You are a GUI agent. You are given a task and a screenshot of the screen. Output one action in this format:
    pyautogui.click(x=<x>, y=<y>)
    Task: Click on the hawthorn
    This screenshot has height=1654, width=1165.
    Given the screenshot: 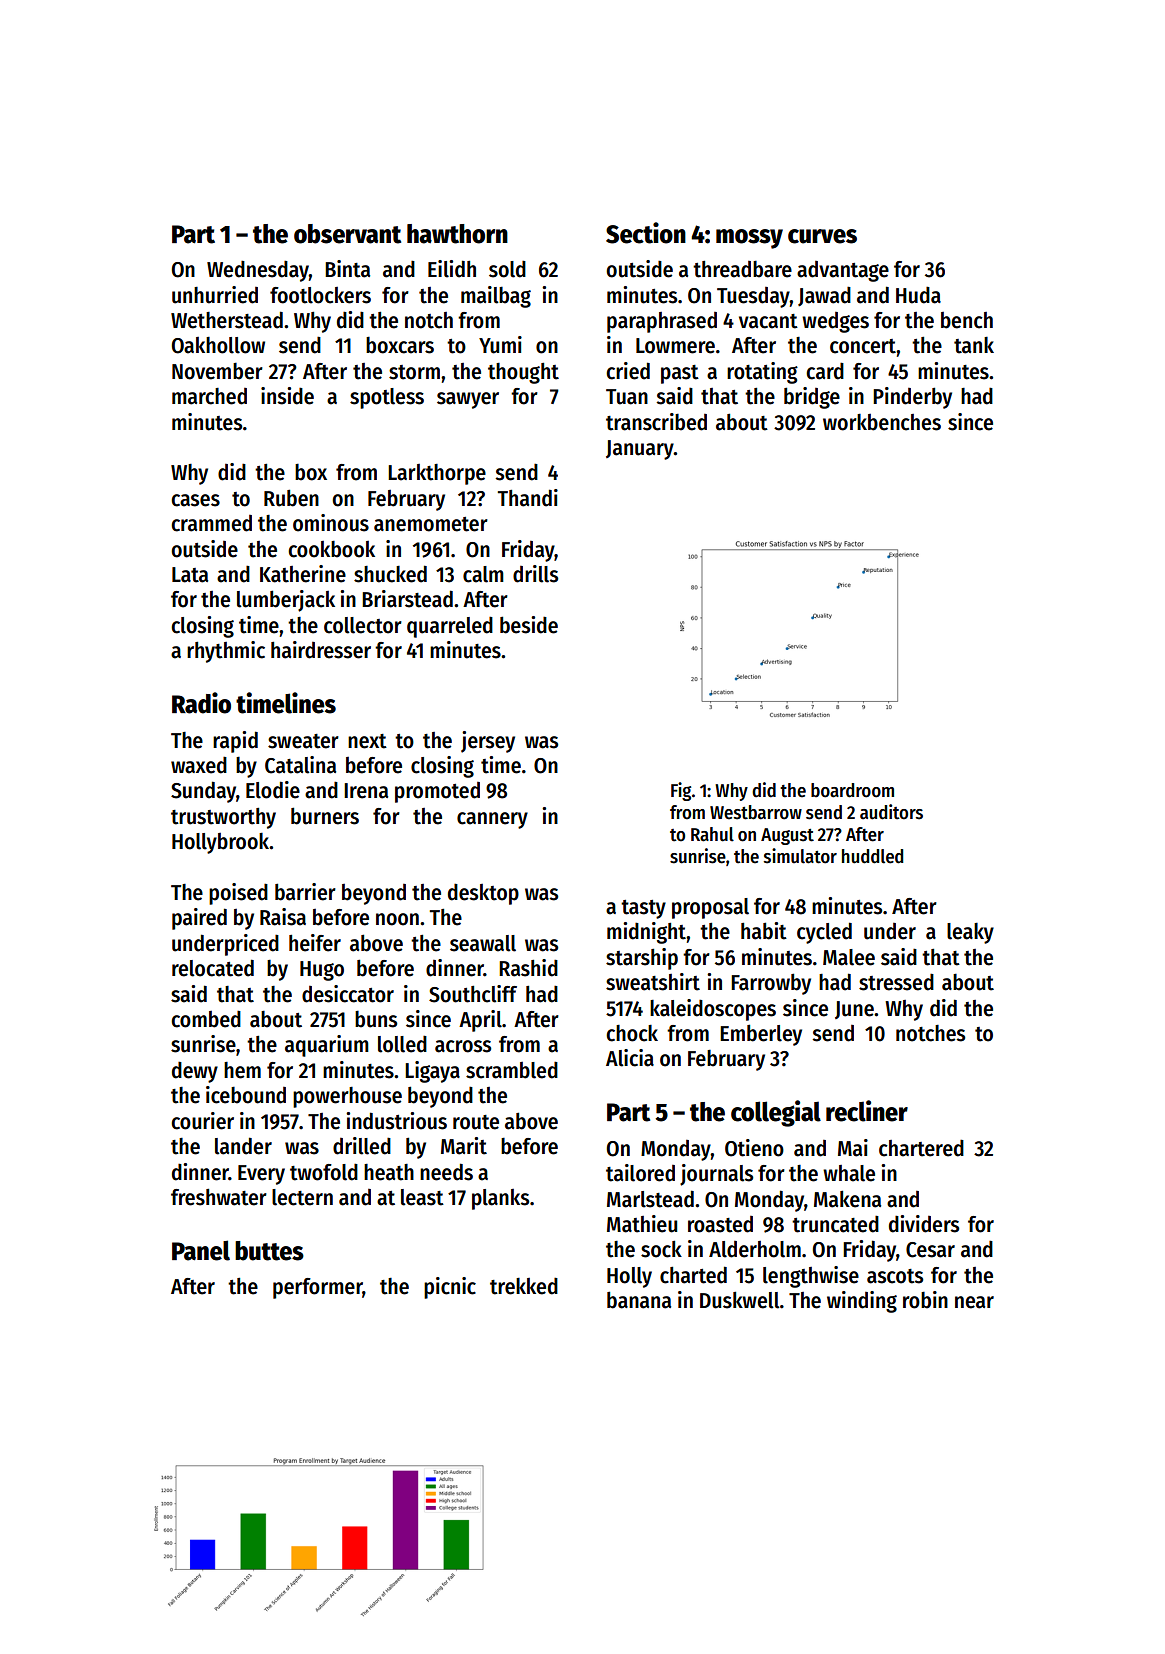 What is the action you would take?
    pyautogui.click(x=457, y=234)
